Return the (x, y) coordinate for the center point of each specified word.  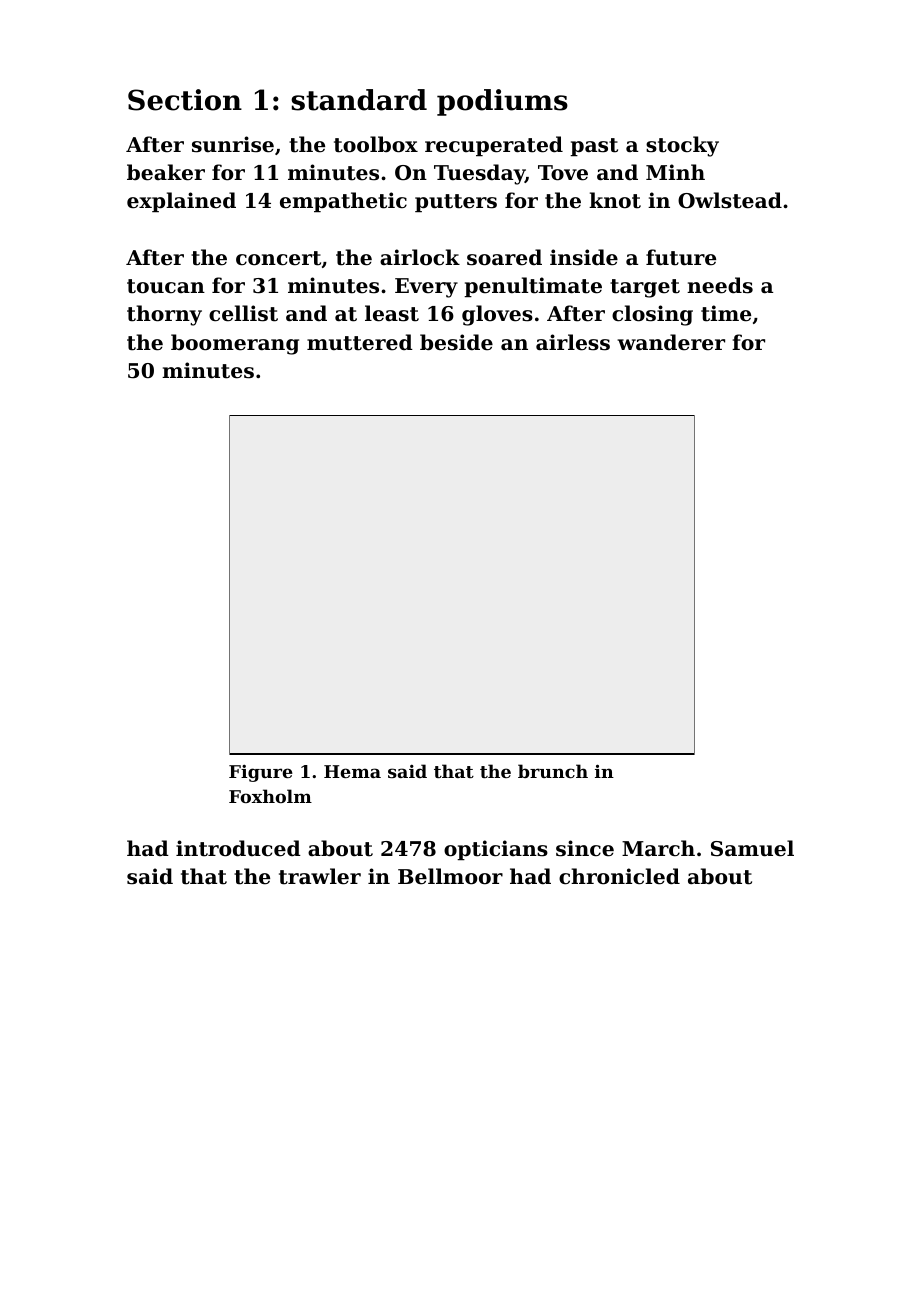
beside (456, 342)
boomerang (235, 344)
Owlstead (730, 200)
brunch (553, 771)
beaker (166, 172)
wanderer (671, 342)
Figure (261, 773)
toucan (166, 286)
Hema (352, 771)
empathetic (343, 202)
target (645, 288)
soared (504, 257)
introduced (238, 848)
